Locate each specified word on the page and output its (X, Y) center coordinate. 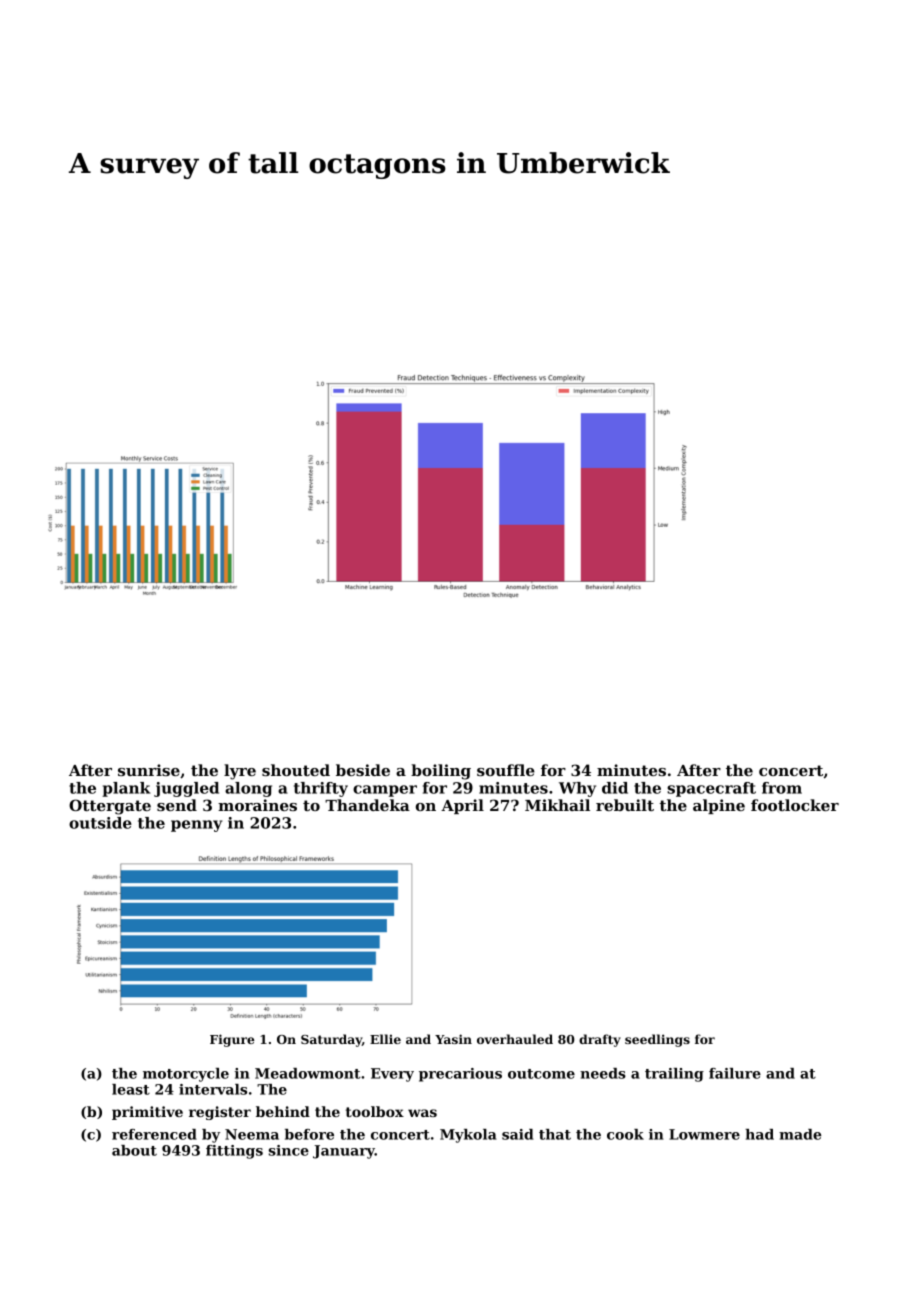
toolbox (375, 1111)
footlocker (795, 805)
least (131, 1089)
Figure (232, 1040)
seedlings (657, 1040)
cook (625, 1134)
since (289, 1150)
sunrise (149, 770)
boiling (441, 772)
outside (100, 823)
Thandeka (367, 805)
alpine (719, 806)
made (800, 1134)
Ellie (385, 1039)
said (518, 1134)
